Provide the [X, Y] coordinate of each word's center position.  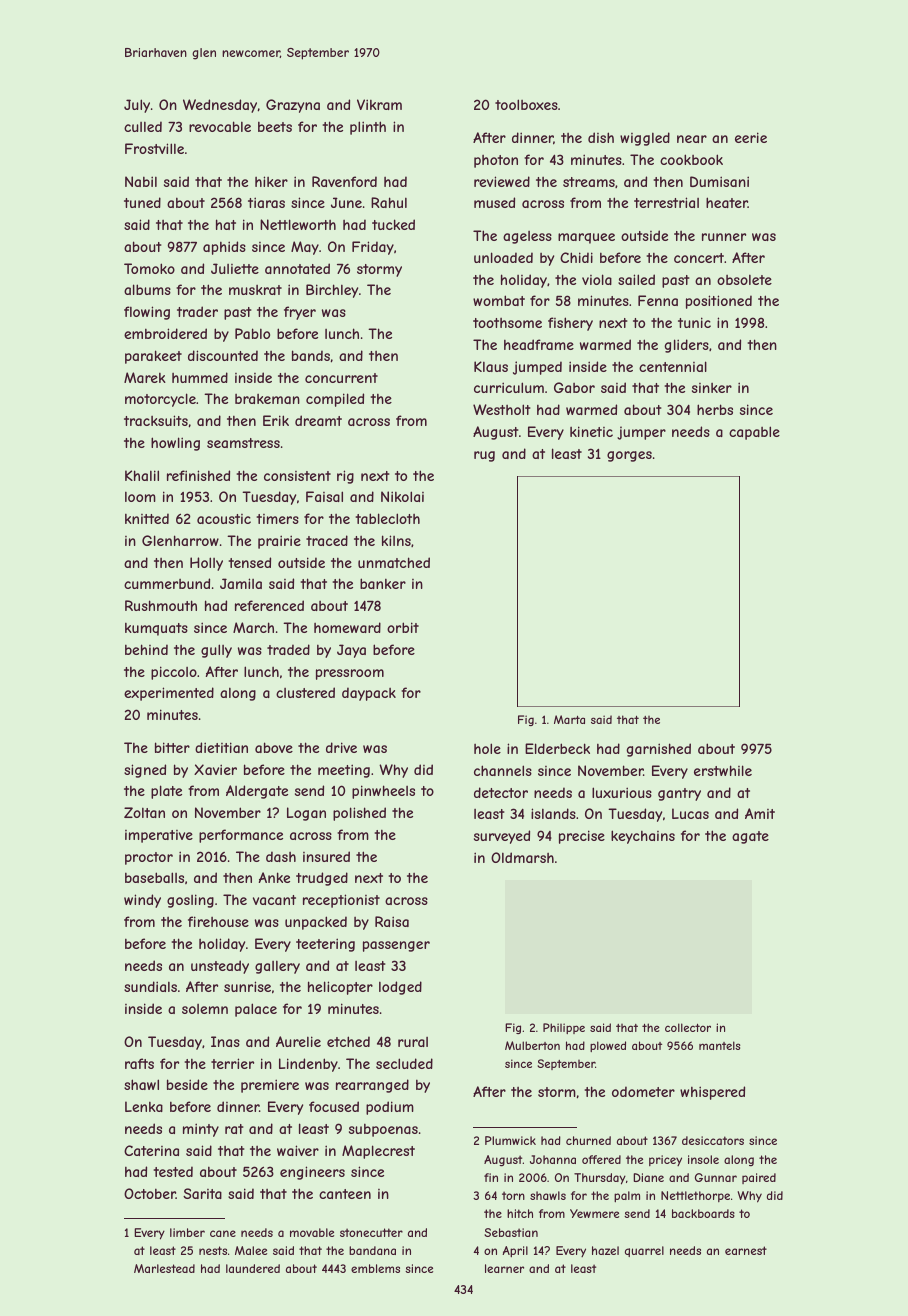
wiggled [645, 139]
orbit [403, 627]
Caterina [151, 1150]
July [137, 106]
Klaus [491, 366]
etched [348, 1041]
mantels [719, 1045]
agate [750, 837]
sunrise [247, 986]
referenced [269, 605]
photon [496, 161]
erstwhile [723, 770]
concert [699, 258]
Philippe [564, 1028]
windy [142, 901]
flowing [147, 313]
